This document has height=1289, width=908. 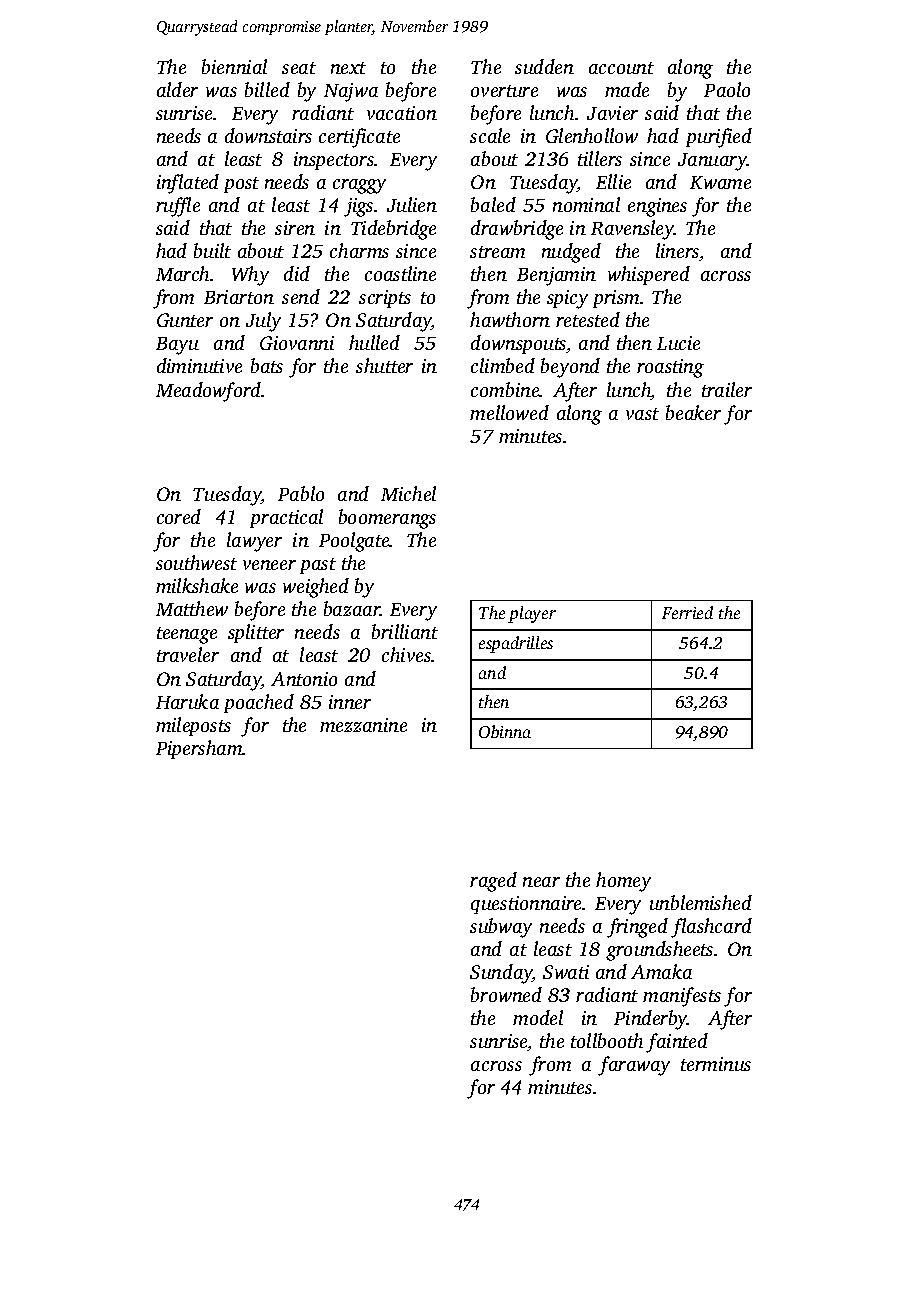 What do you see at coordinates (678, 343) in the document?
I see `Lucie` at bounding box center [678, 343].
